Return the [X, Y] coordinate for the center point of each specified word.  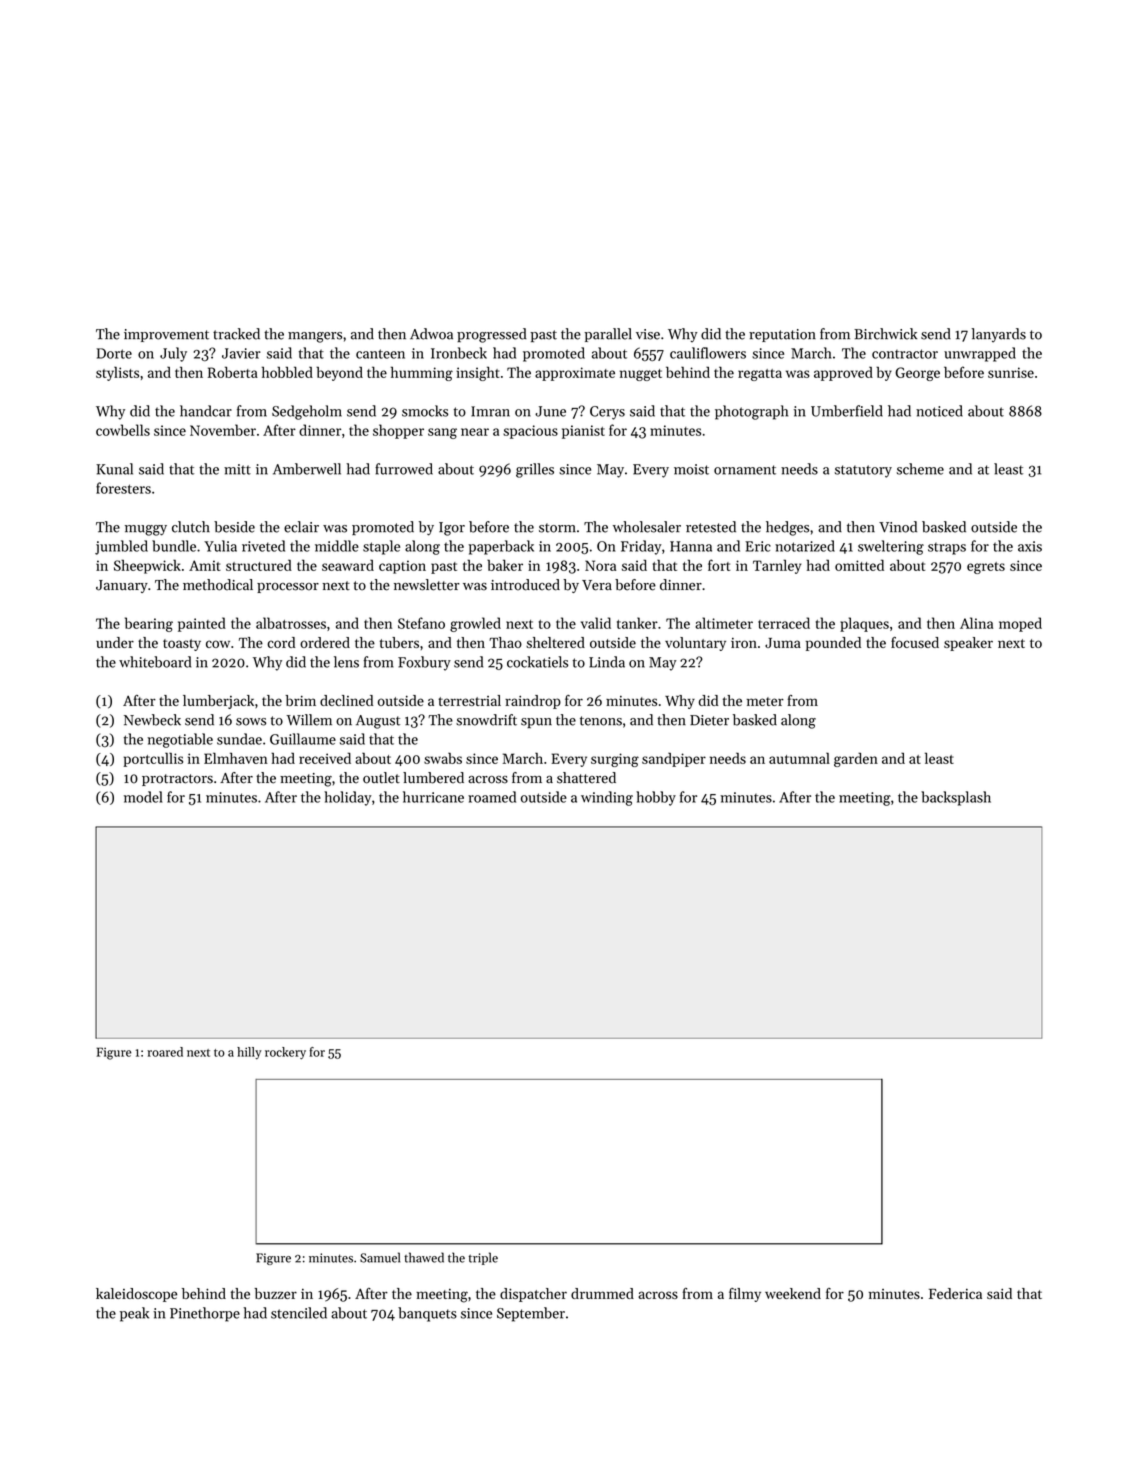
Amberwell [307, 469]
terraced [784, 623]
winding [607, 798]
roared [165, 1052]
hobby [656, 798]
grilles [535, 470]
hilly [249, 1053]
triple [483, 1258]
